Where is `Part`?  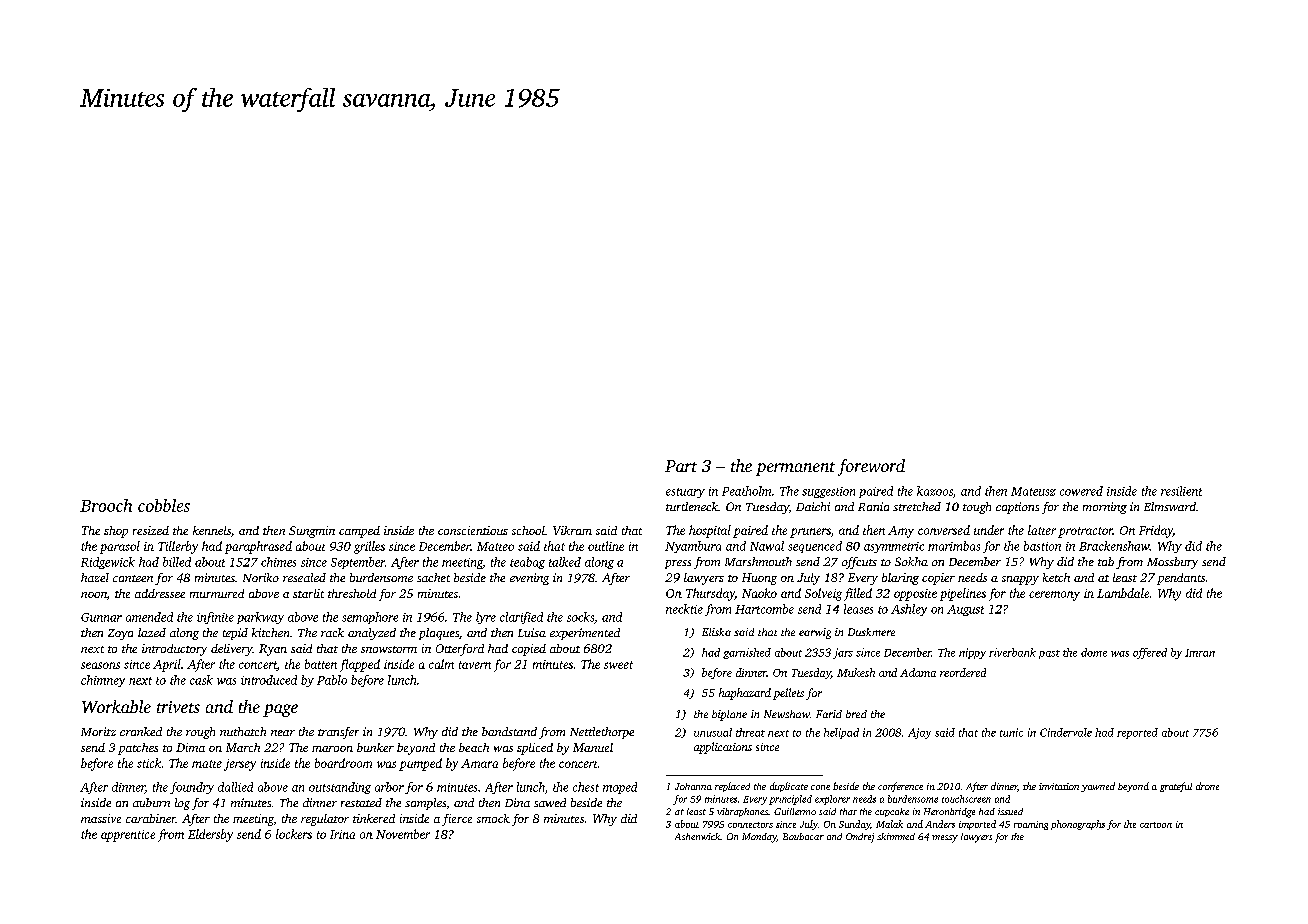 Part is located at coordinates (681, 466).
